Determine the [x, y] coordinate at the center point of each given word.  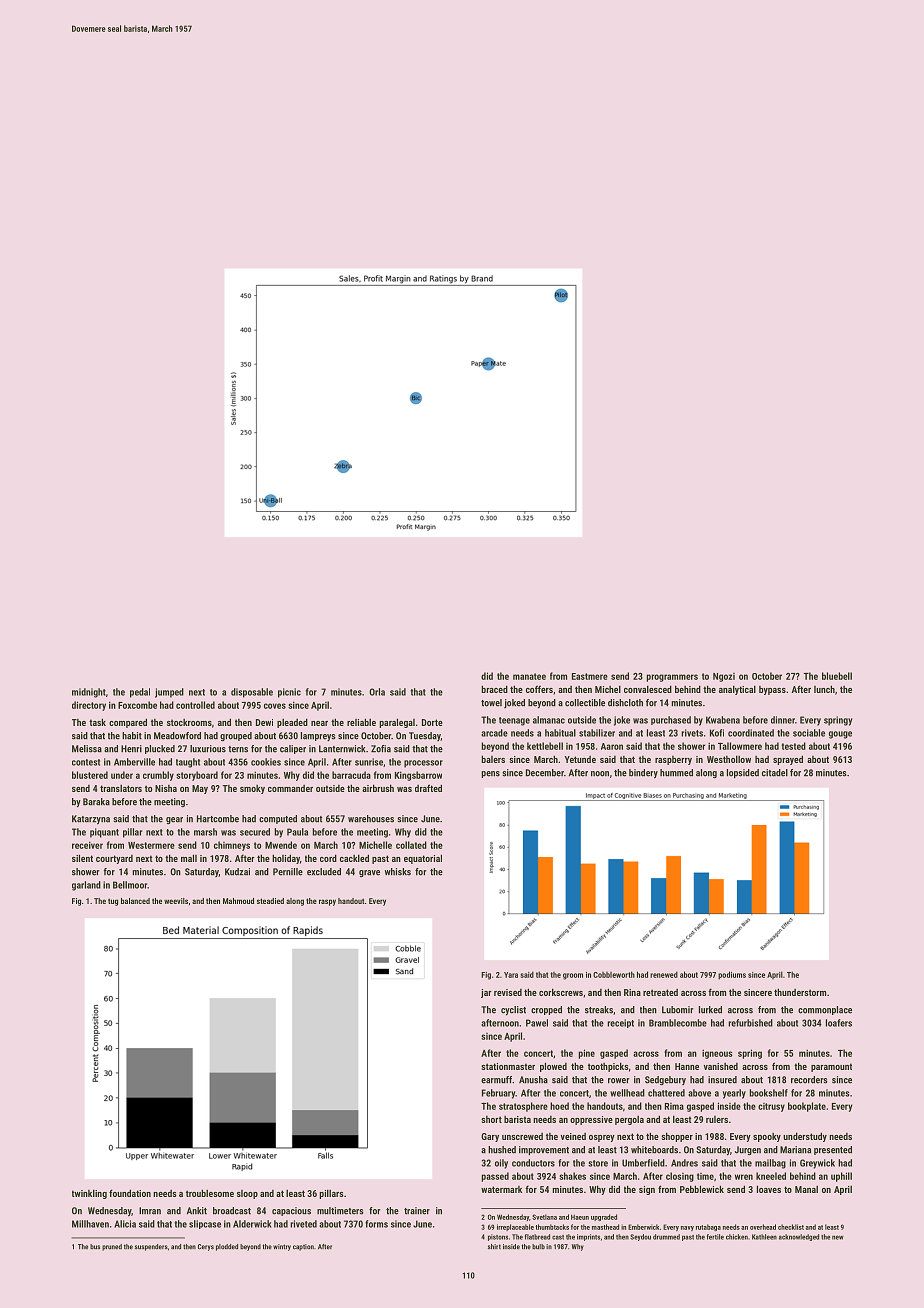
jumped [169, 693]
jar [486, 993]
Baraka [96, 802]
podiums [732, 975]
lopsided [743, 773]
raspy [327, 902]
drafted [428, 788]
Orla [377, 692]
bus [95, 1247]
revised [508, 992]
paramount [831, 1067]
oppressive [591, 1120]
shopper [677, 1137]
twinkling [89, 1194]
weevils [176, 901]
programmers [672, 678]
